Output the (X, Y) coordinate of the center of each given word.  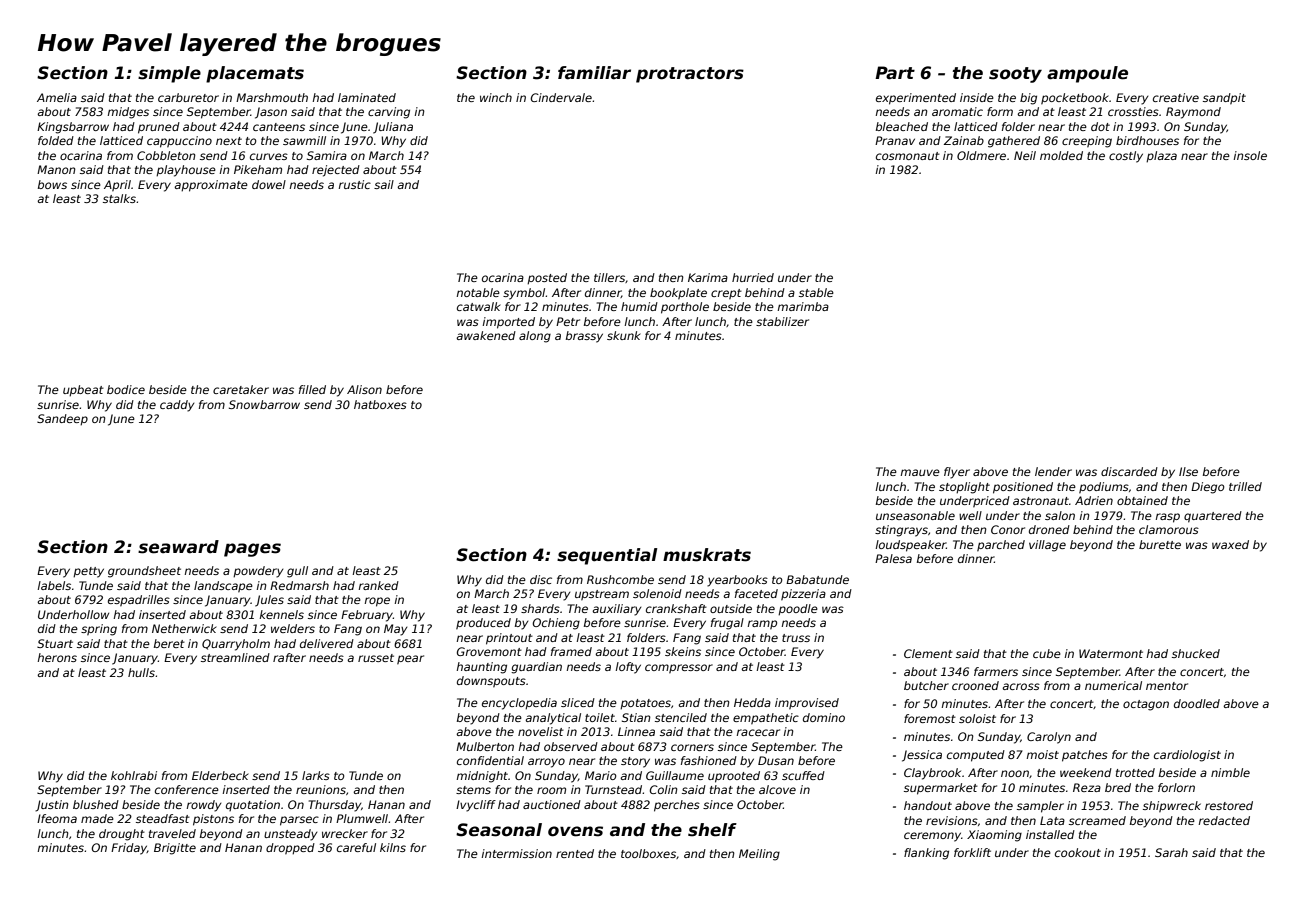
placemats (255, 74)
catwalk (479, 306)
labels (54, 585)
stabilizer (782, 321)
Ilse (1188, 471)
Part (895, 73)
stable (816, 292)
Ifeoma (57, 818)
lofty (628, 668)
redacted (1224, 820)
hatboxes (380, 404)
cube (1047, 653)
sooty (1015, 75)
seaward (178, 547)
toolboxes (648, 853)
